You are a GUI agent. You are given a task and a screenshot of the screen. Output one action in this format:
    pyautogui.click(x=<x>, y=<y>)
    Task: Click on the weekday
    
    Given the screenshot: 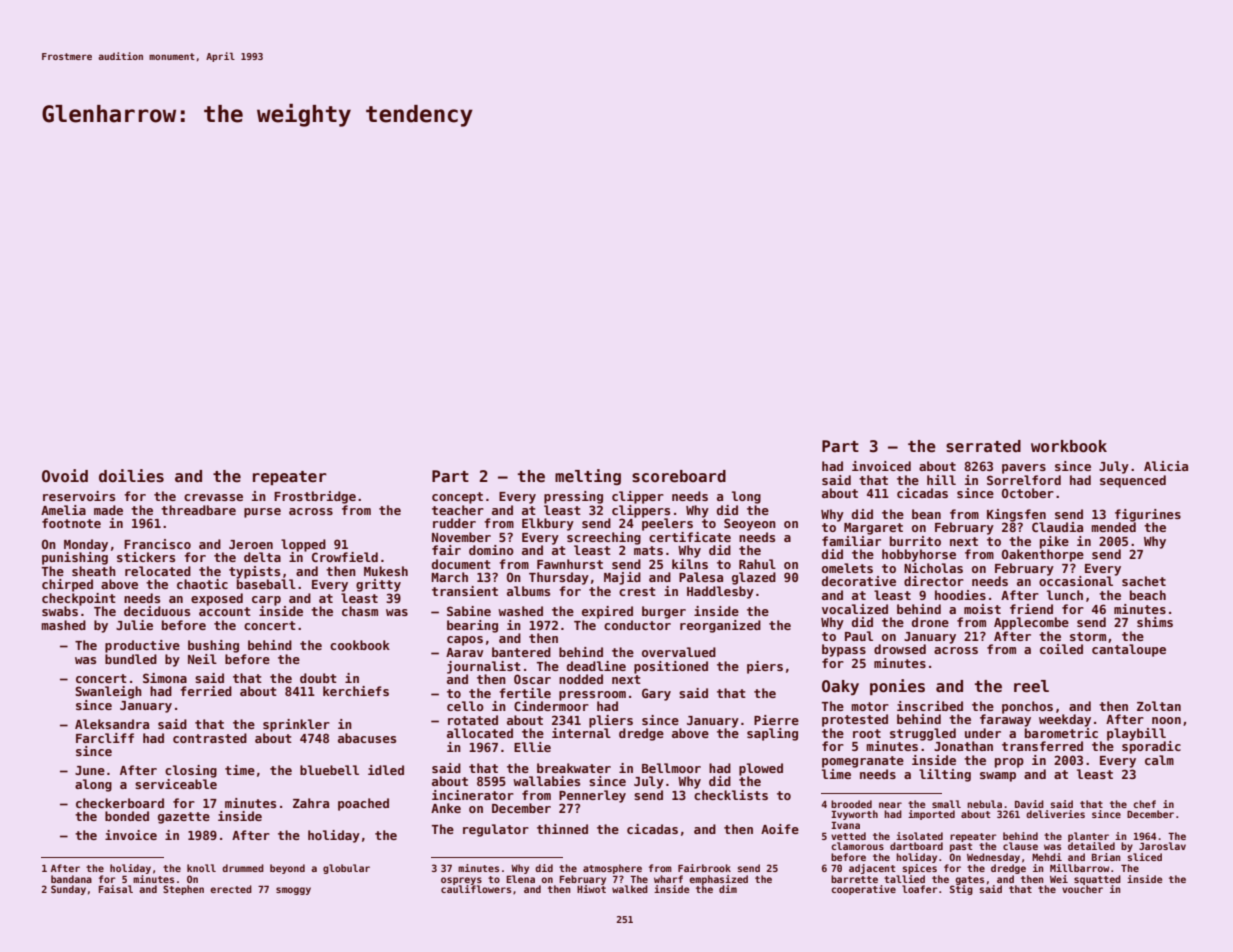 What is the action you would take?
    pyautogui.click(x=1065, y=720)
